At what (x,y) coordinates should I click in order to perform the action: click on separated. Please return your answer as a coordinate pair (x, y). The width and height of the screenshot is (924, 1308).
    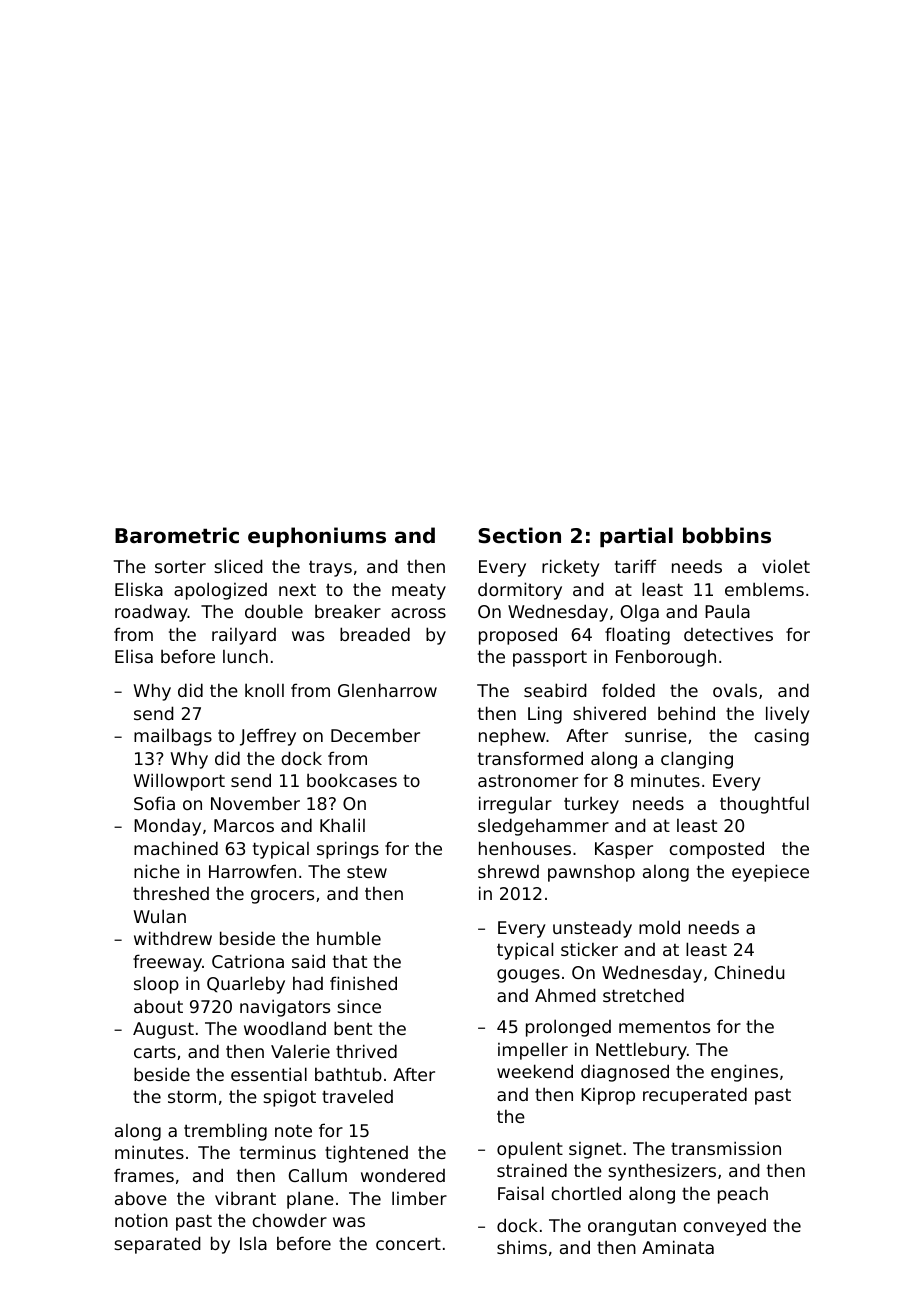
    Looking at the image, I should click on (157, 1245).
